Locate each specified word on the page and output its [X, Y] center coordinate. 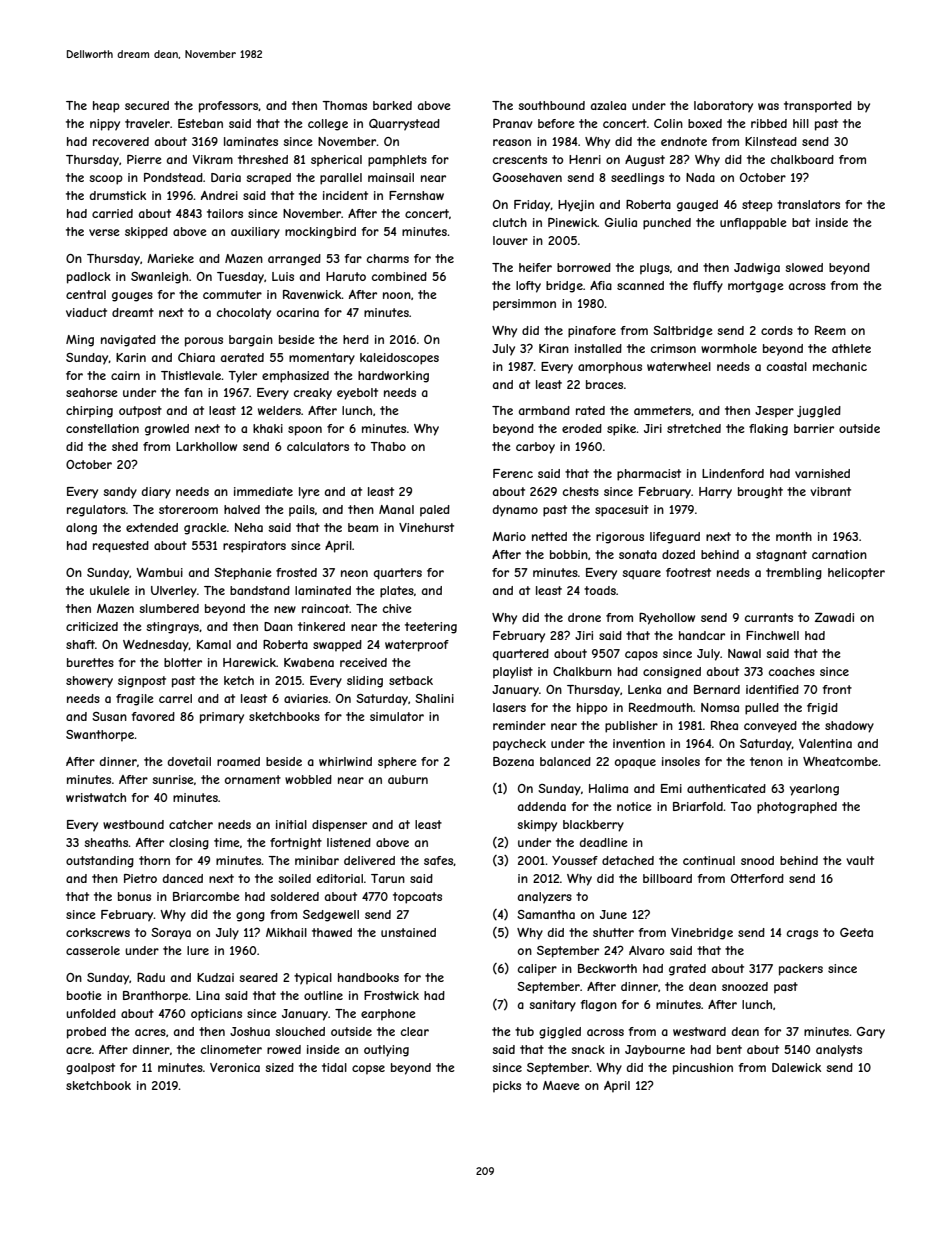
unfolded [91, 1013]
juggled [819, 412]
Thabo [388, 446]
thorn [154, 860]
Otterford [757, 878]
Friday [532, 206]
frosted [296, 572]
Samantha [546, 914]
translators [808, 204]
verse [104, 232]
